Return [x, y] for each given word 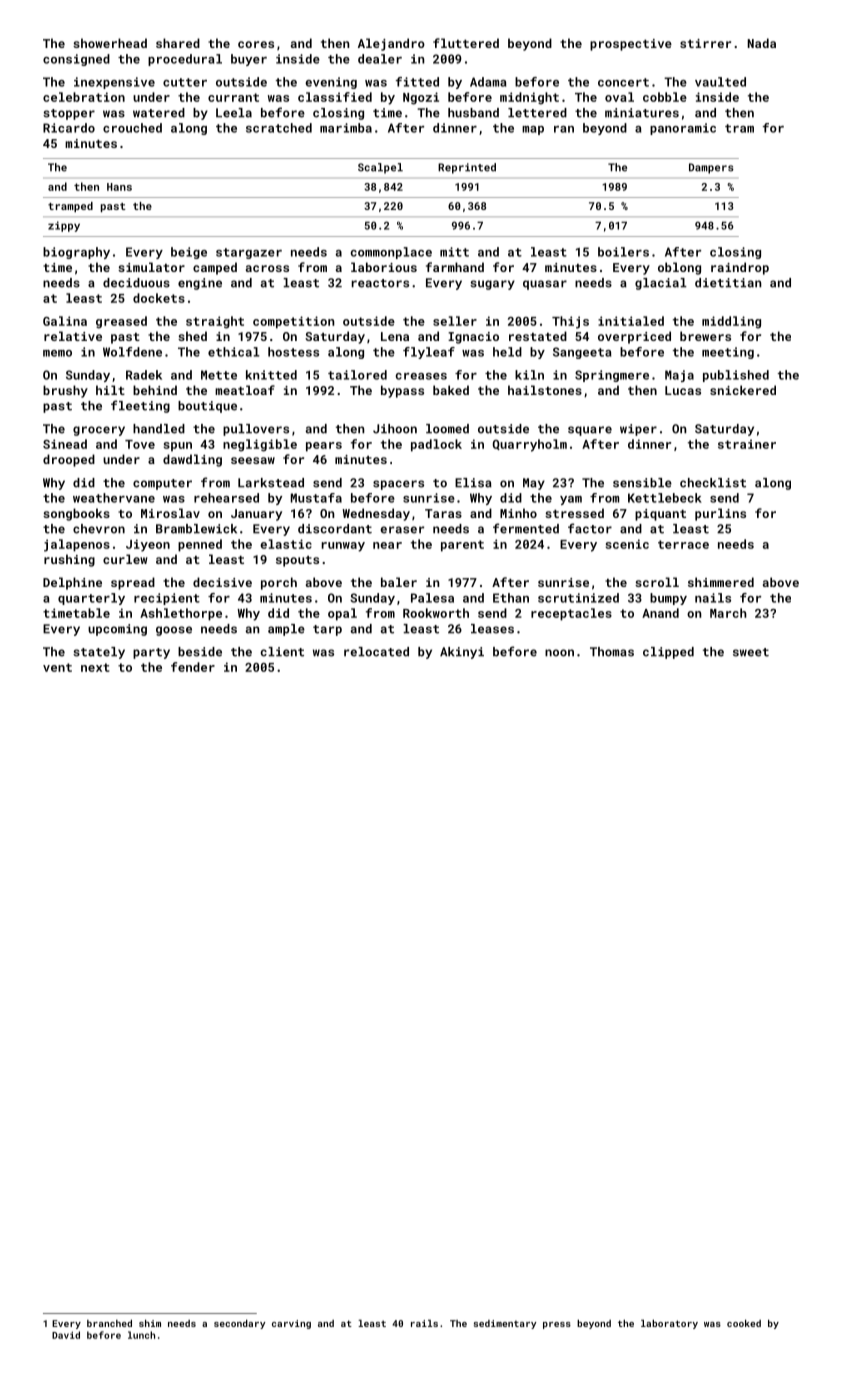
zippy [64, 226]
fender [193, 667]
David [66, 1335]
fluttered [466, 43]
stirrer [705, 43]
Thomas [612, 652]
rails [424, 1323]
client [282, 652]
